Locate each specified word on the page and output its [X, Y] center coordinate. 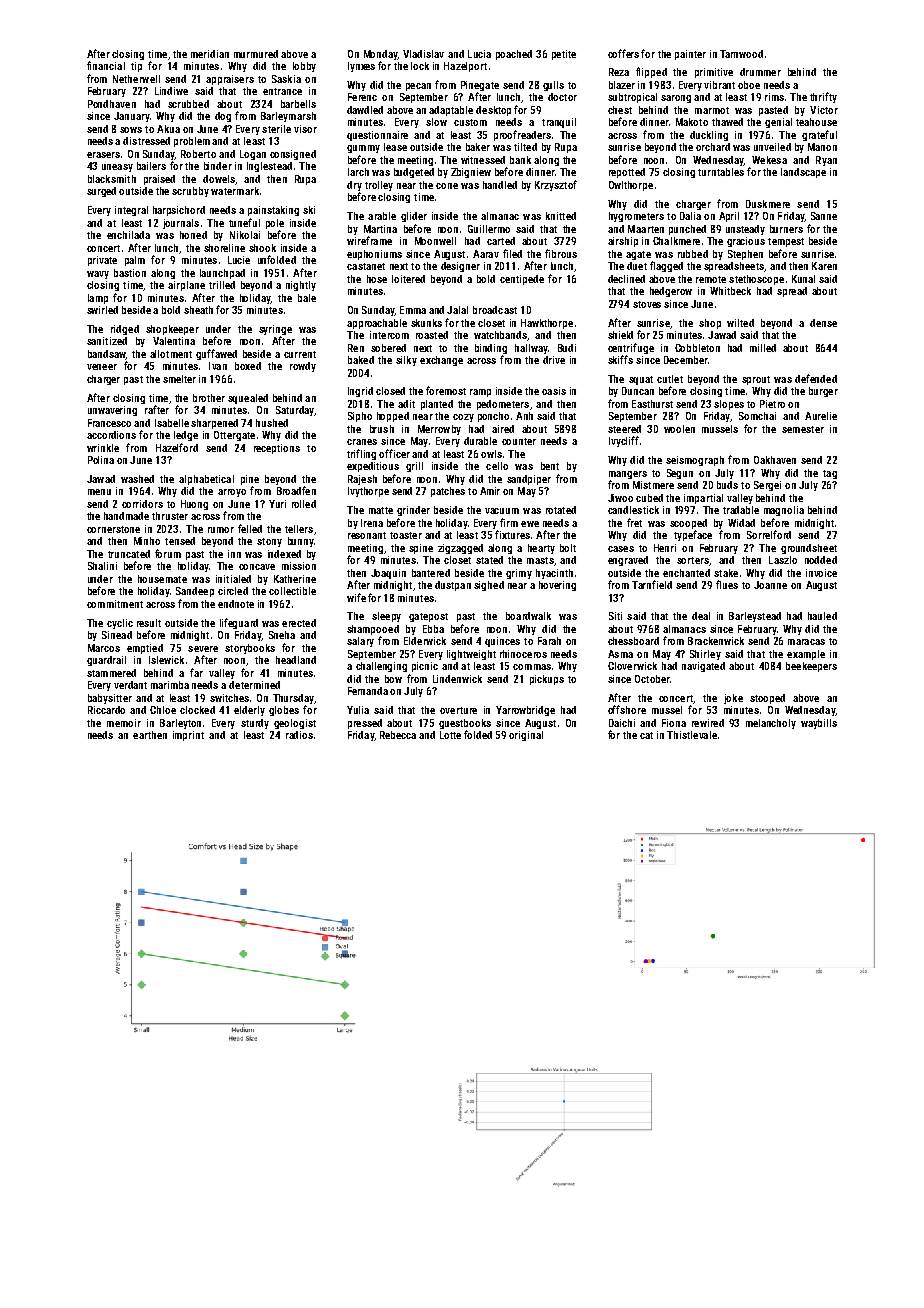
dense [823, 323]
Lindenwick [457, 679]
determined [254, 685]
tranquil [559, 123]
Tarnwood [741, 54]
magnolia [784, 511]
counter [519, 441]
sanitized [107, 341]
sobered [388, 348]
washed [137, 479]
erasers [103, 155]
